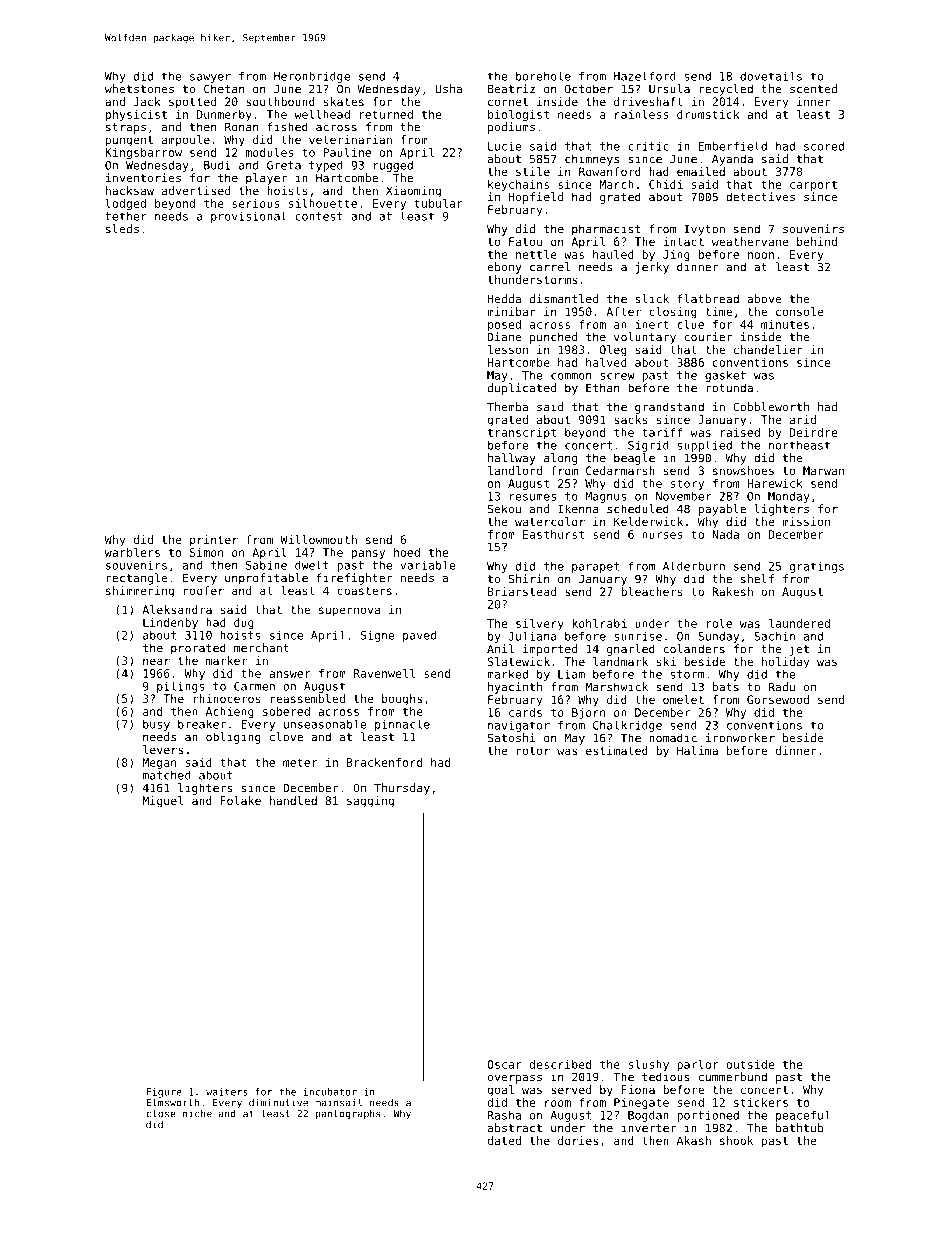 The height and width of the page is (1233, 952). What do you see at coordinates (813, 89) in the page?
I see `scented` at bounding box center [813, 89].
